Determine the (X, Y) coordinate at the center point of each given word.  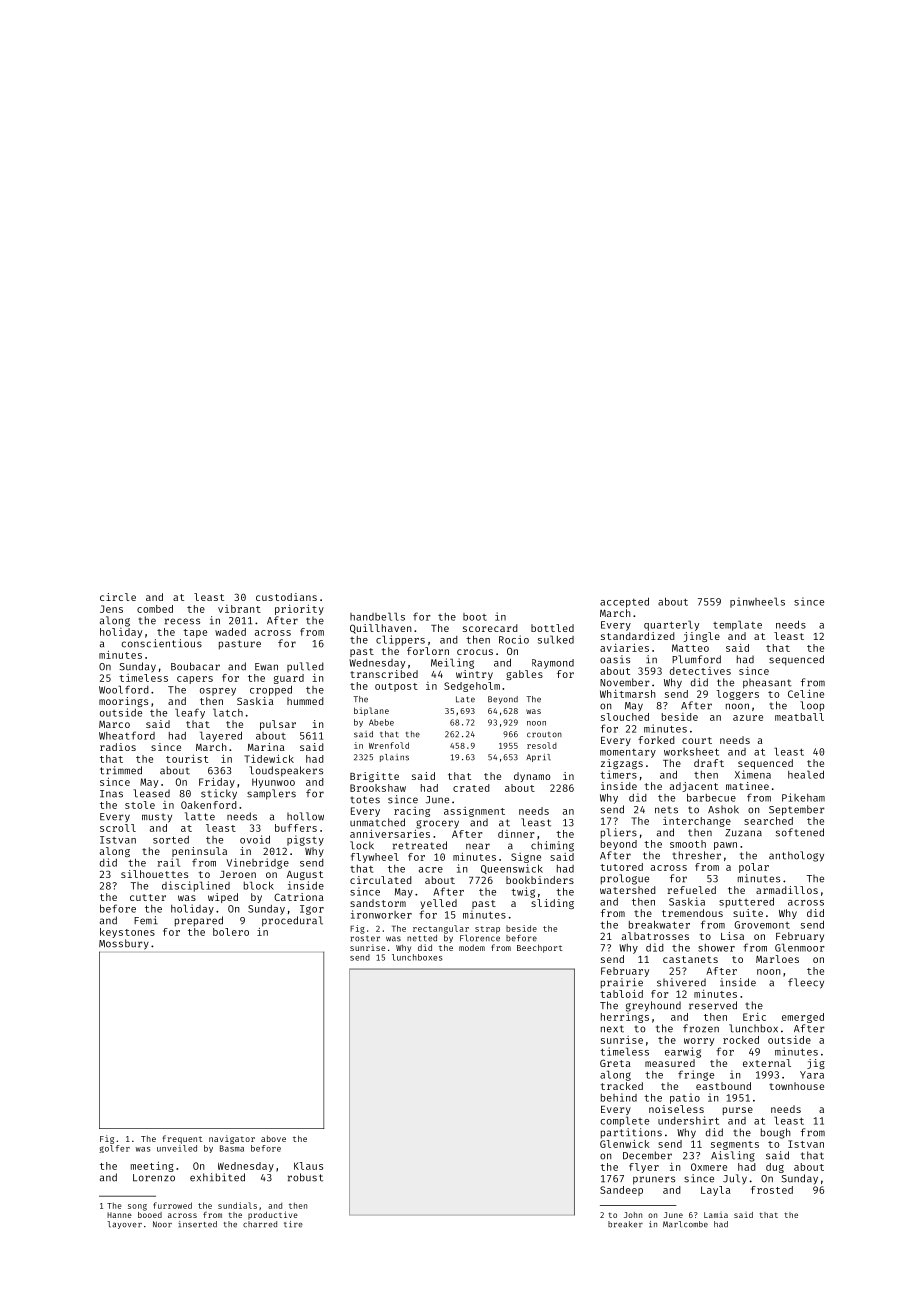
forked (656, 740)
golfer (114, 1149)
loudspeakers (286, 771)
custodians (286, 597)
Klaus (308, 1166)
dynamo (532, 777)
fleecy (806, 983)
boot (475, 617)
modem (472, 947)
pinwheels (757, 602)
